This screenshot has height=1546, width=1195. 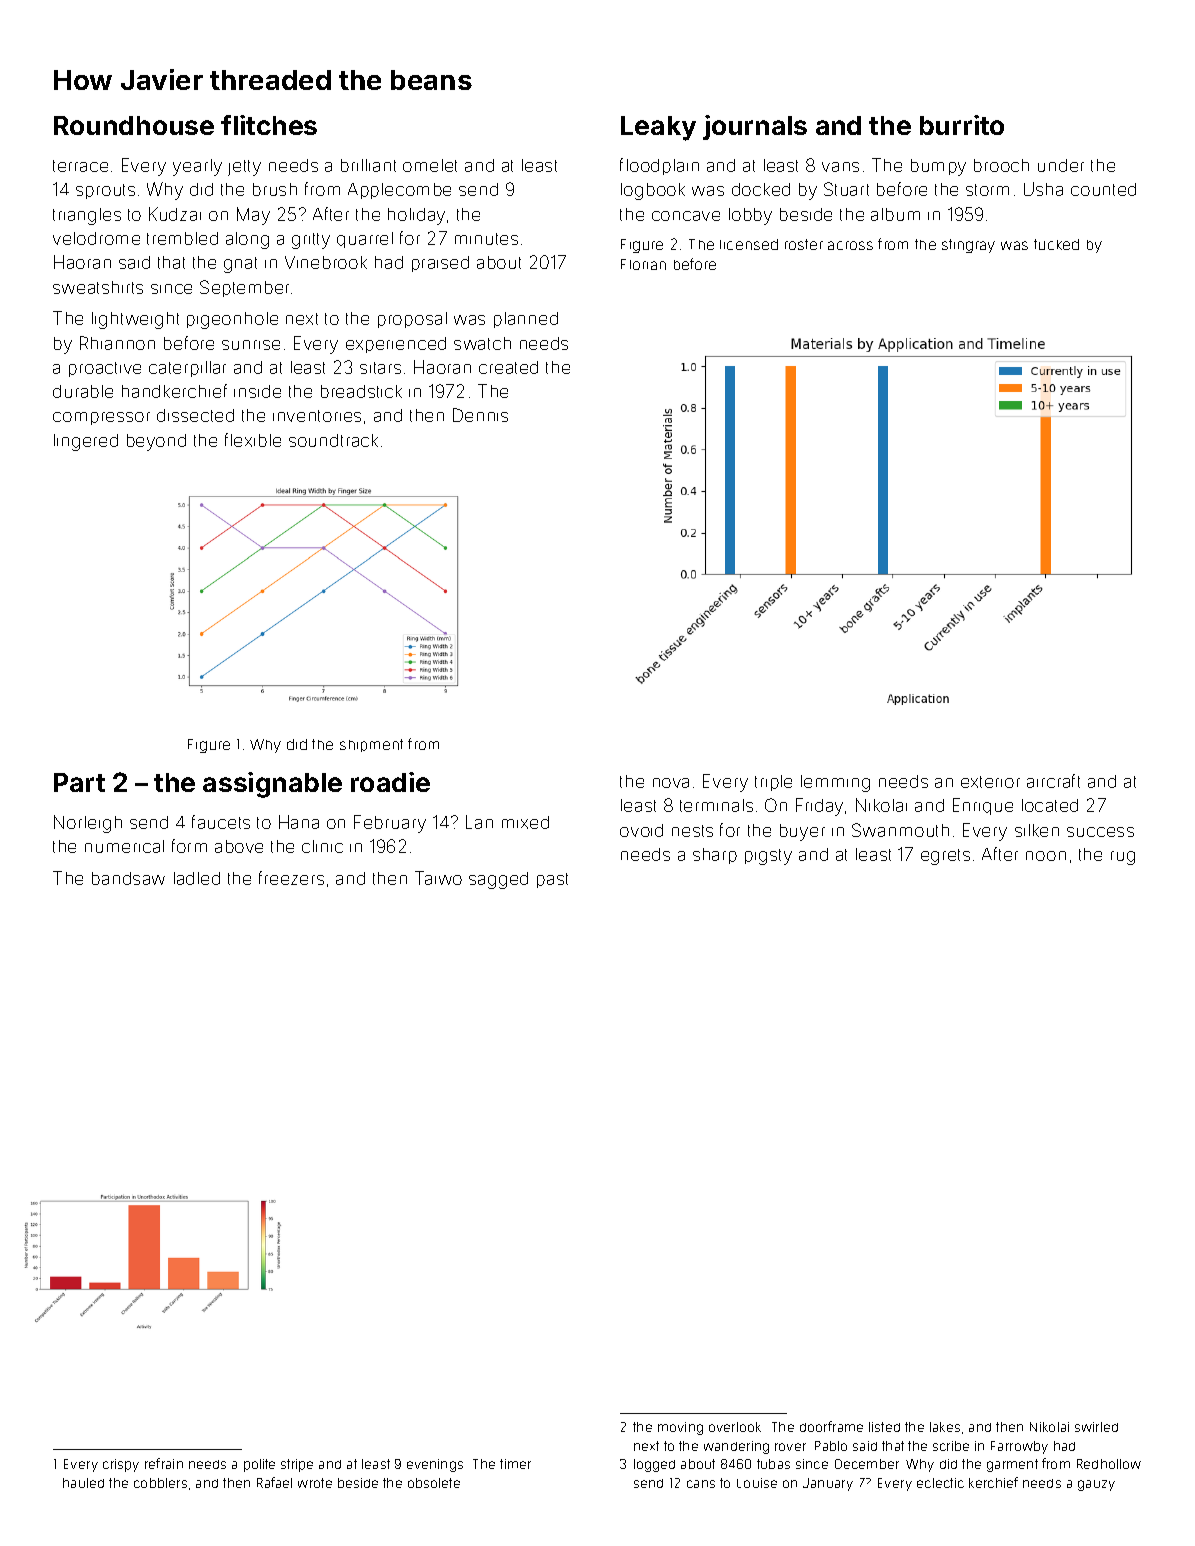 I want to click on timer, so click(x=515, y=1464).
